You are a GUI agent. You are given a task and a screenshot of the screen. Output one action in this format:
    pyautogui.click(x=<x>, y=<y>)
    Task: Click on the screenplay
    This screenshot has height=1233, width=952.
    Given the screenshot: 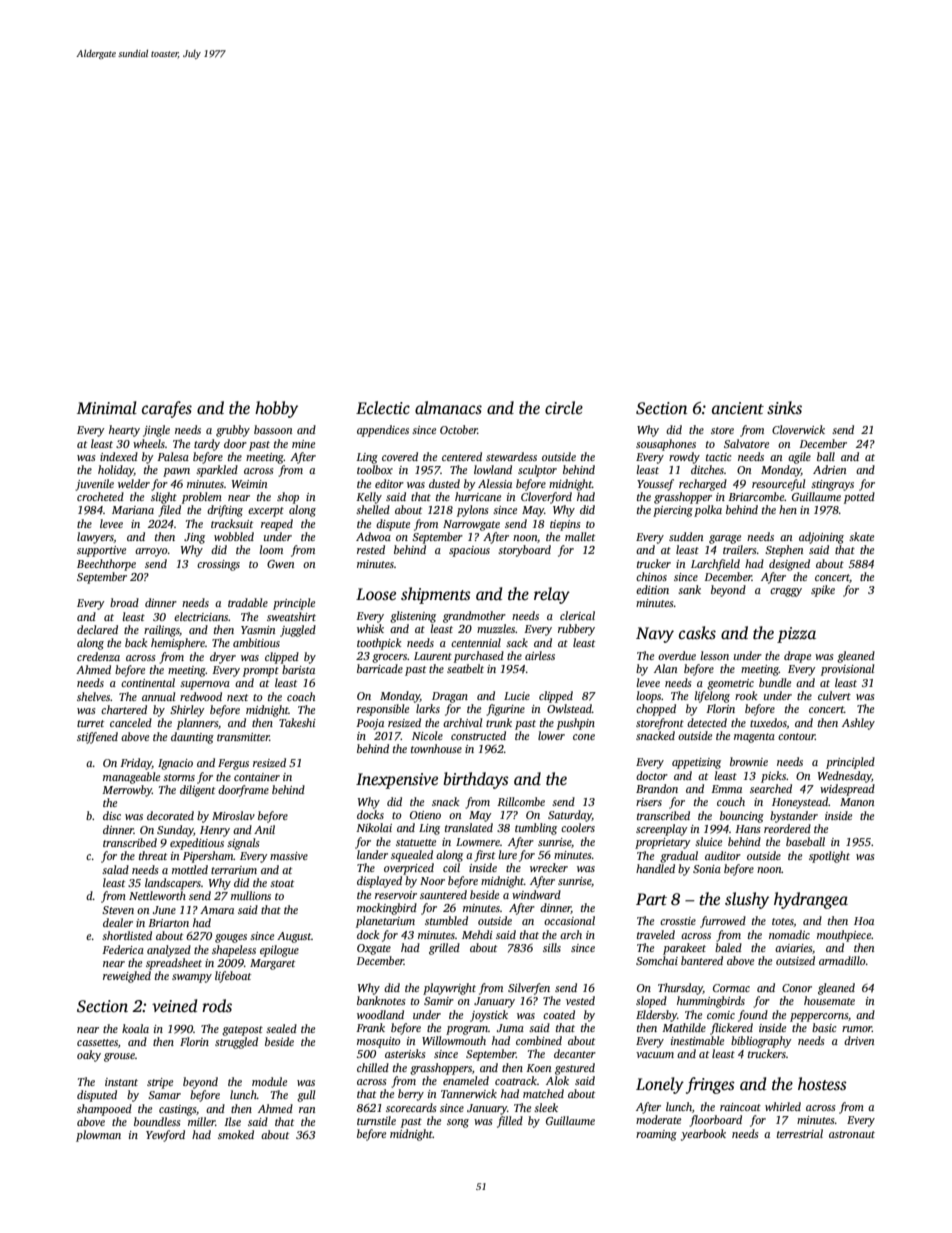 What is the action you would take?
    pyautogui.click(x=662, y=830)
